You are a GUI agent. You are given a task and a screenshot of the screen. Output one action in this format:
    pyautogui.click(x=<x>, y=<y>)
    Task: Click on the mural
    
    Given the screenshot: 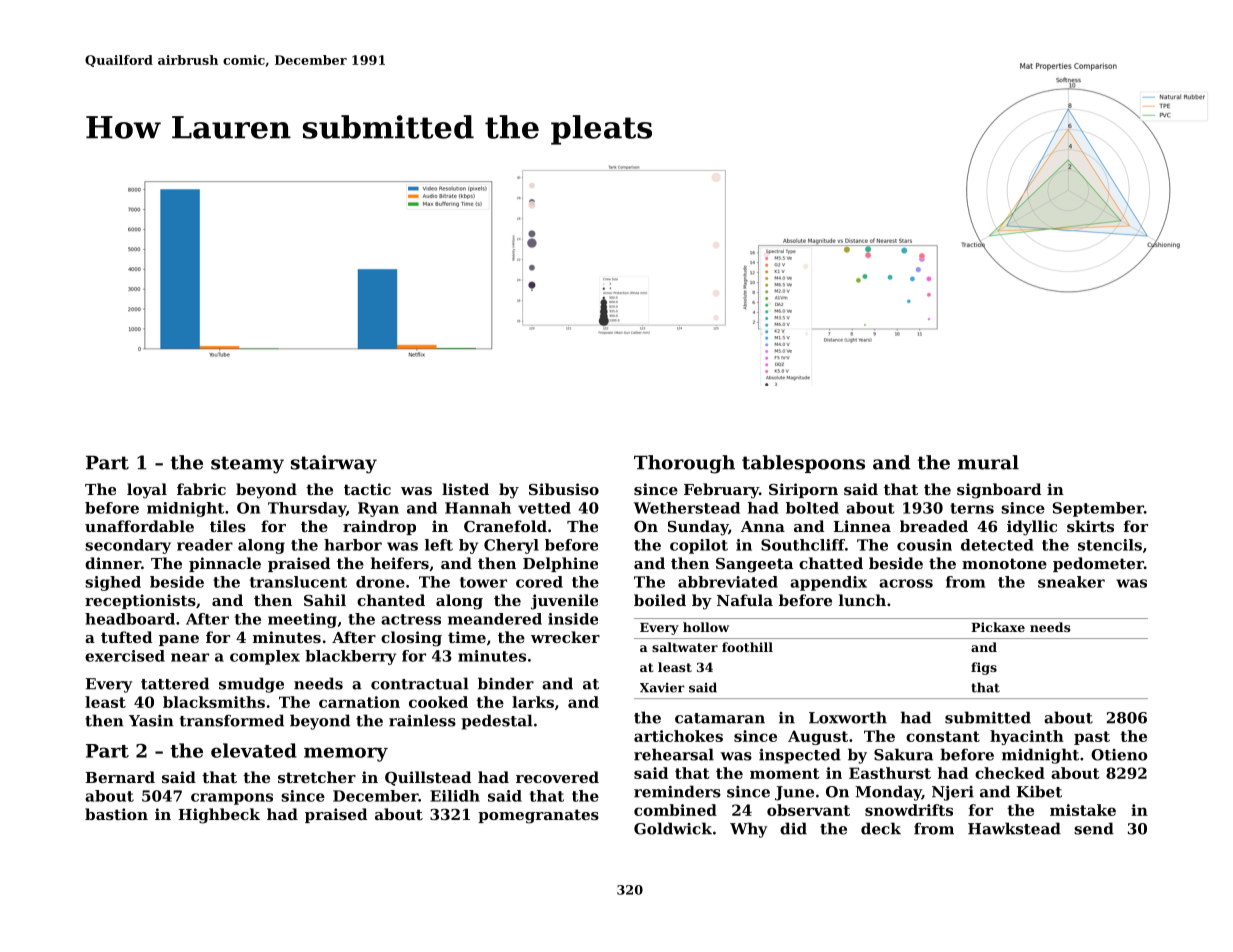 What is the action you would take?
    pyautogui.click(x=988, y=462)
